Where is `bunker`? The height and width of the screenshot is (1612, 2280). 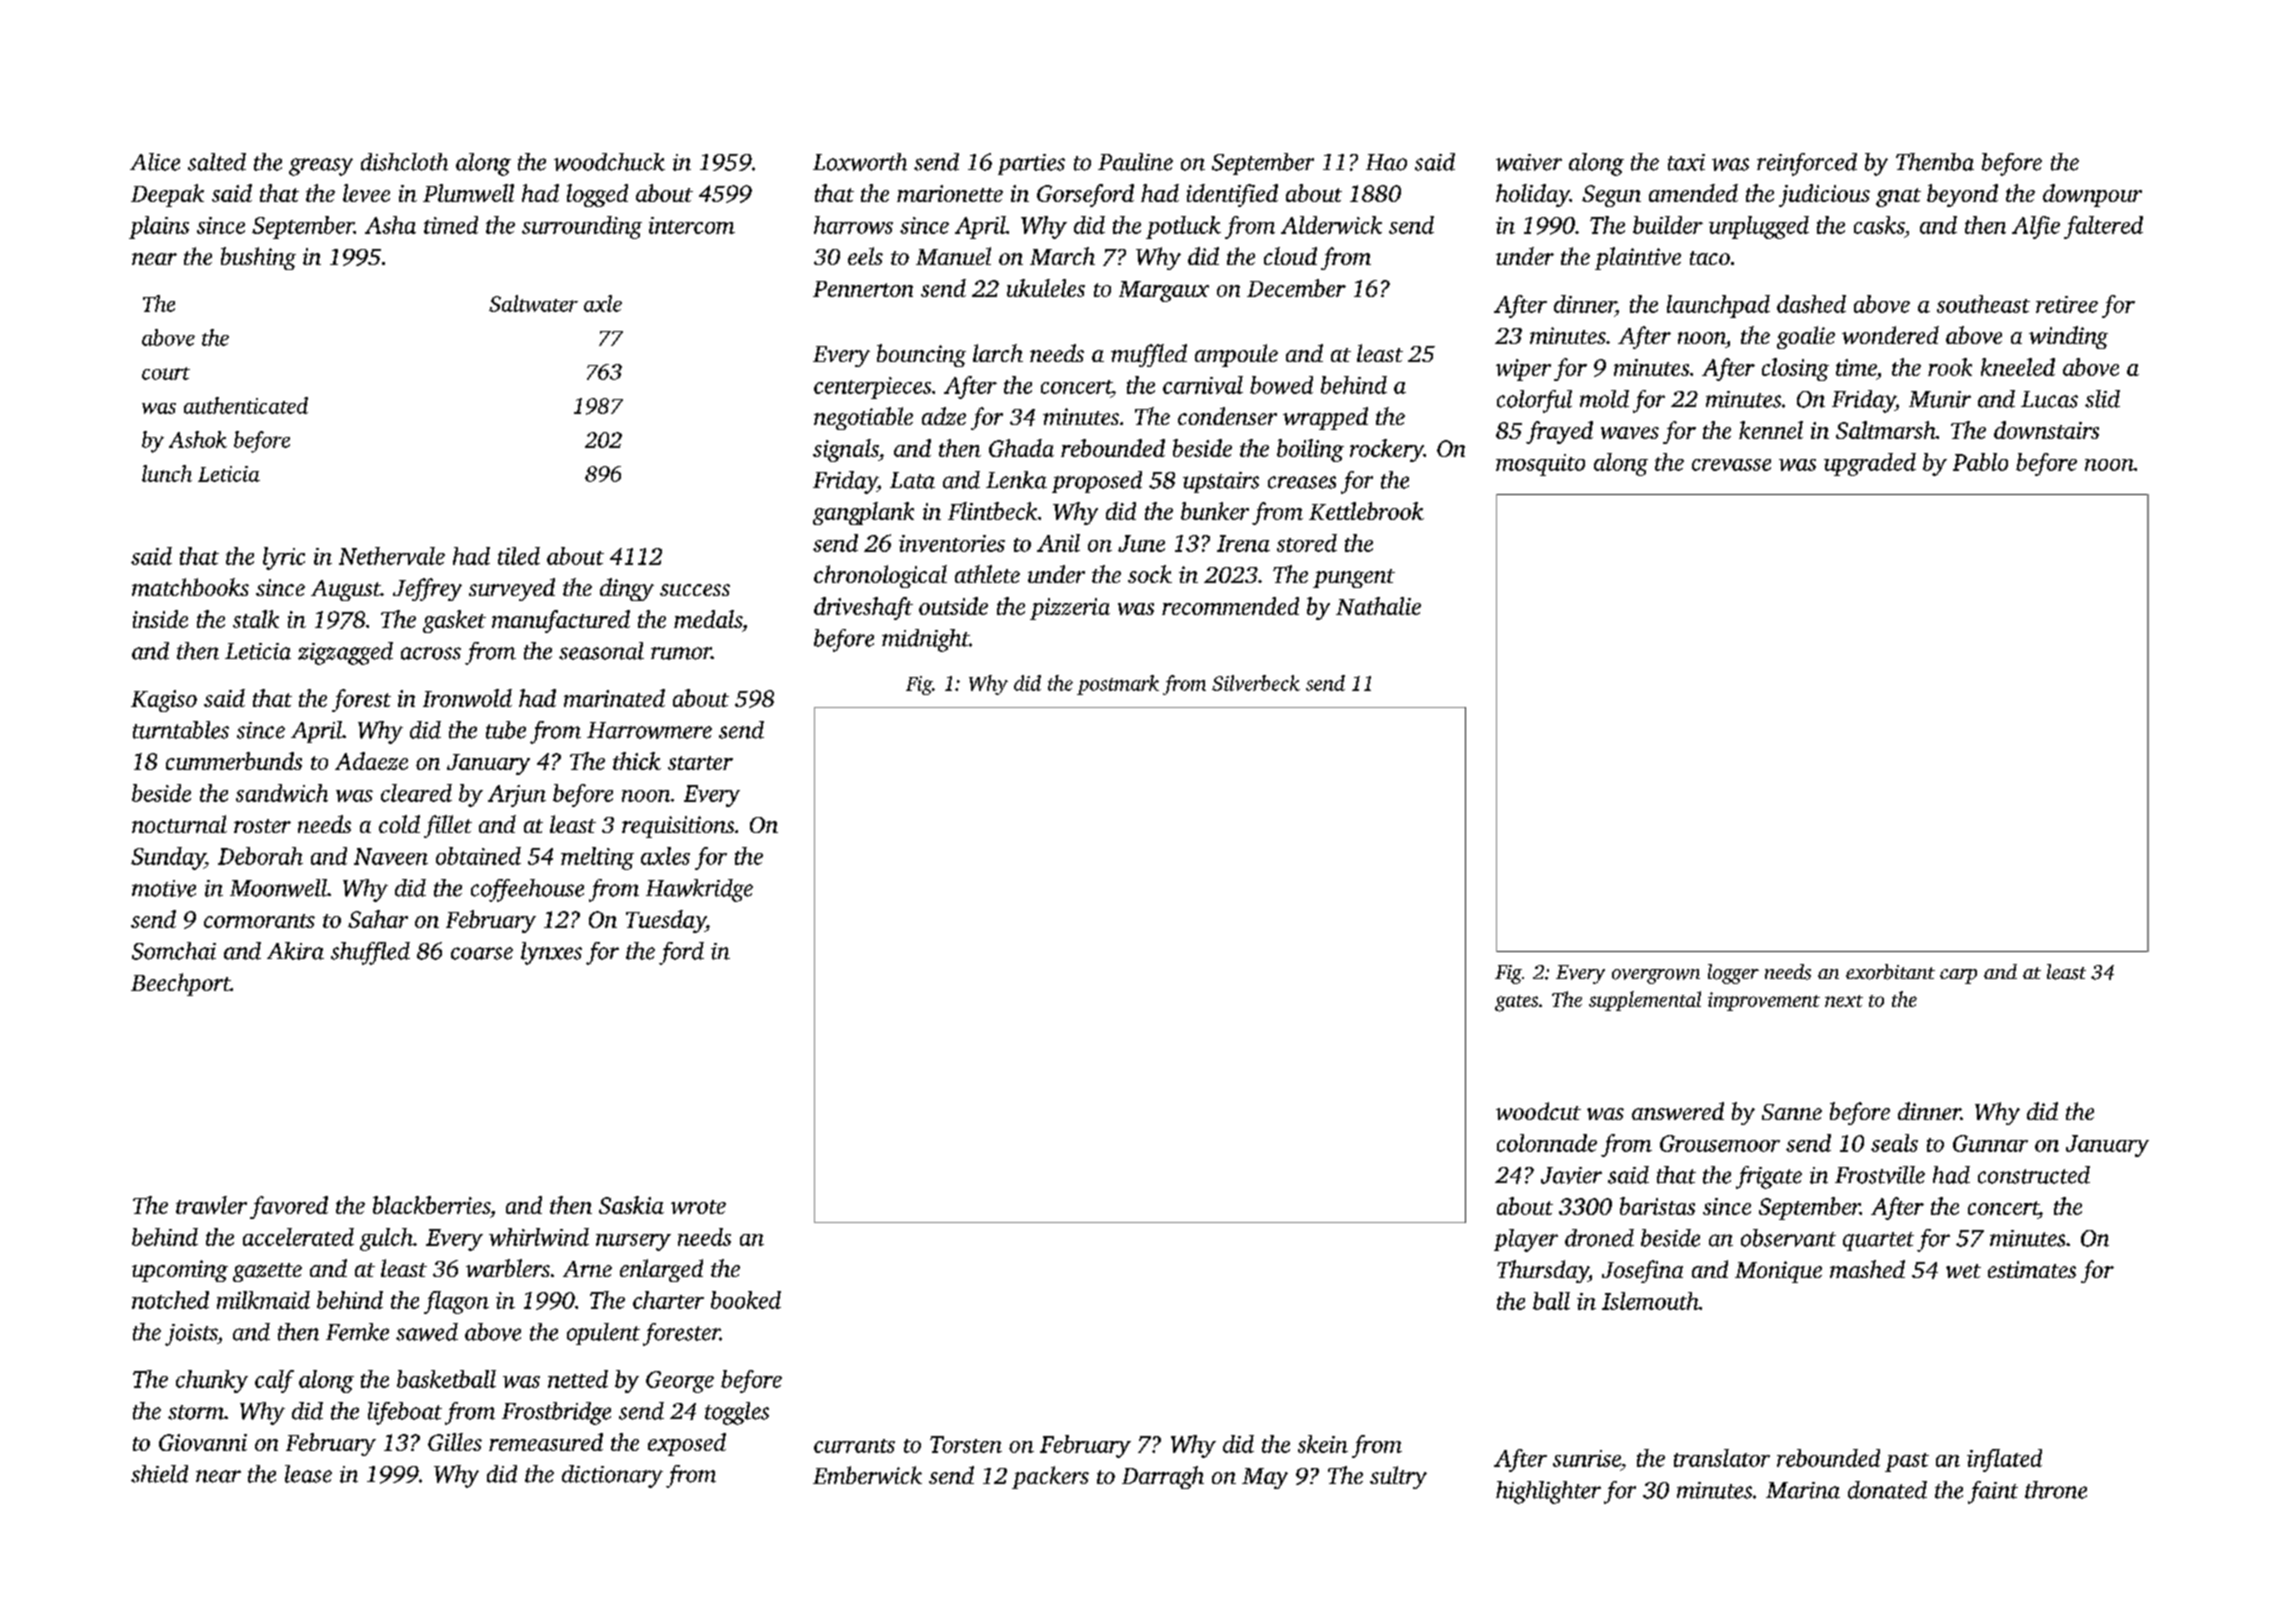
bunker is located at coordinates (1215, 511).
